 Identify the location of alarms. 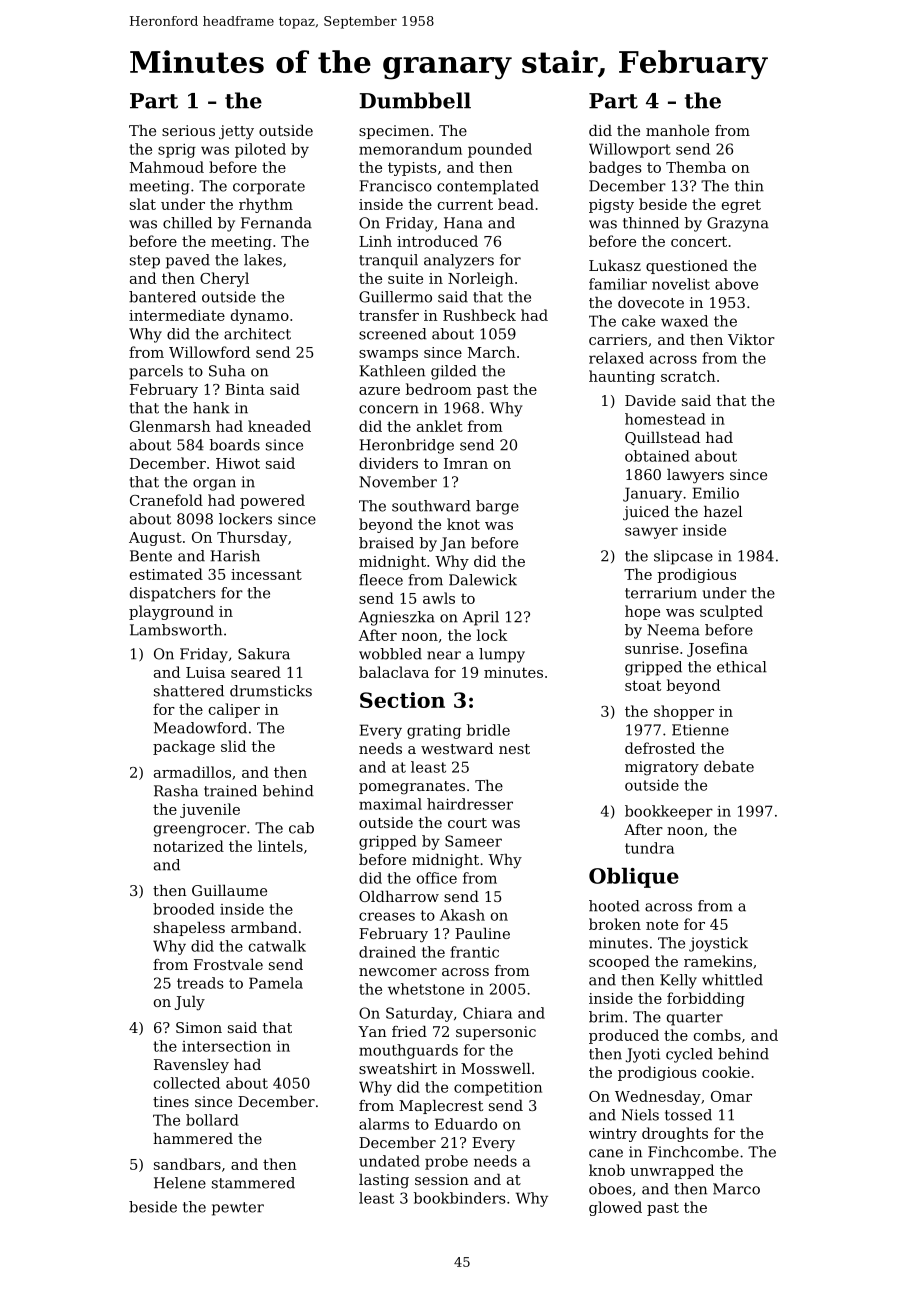
(384, 1124).
